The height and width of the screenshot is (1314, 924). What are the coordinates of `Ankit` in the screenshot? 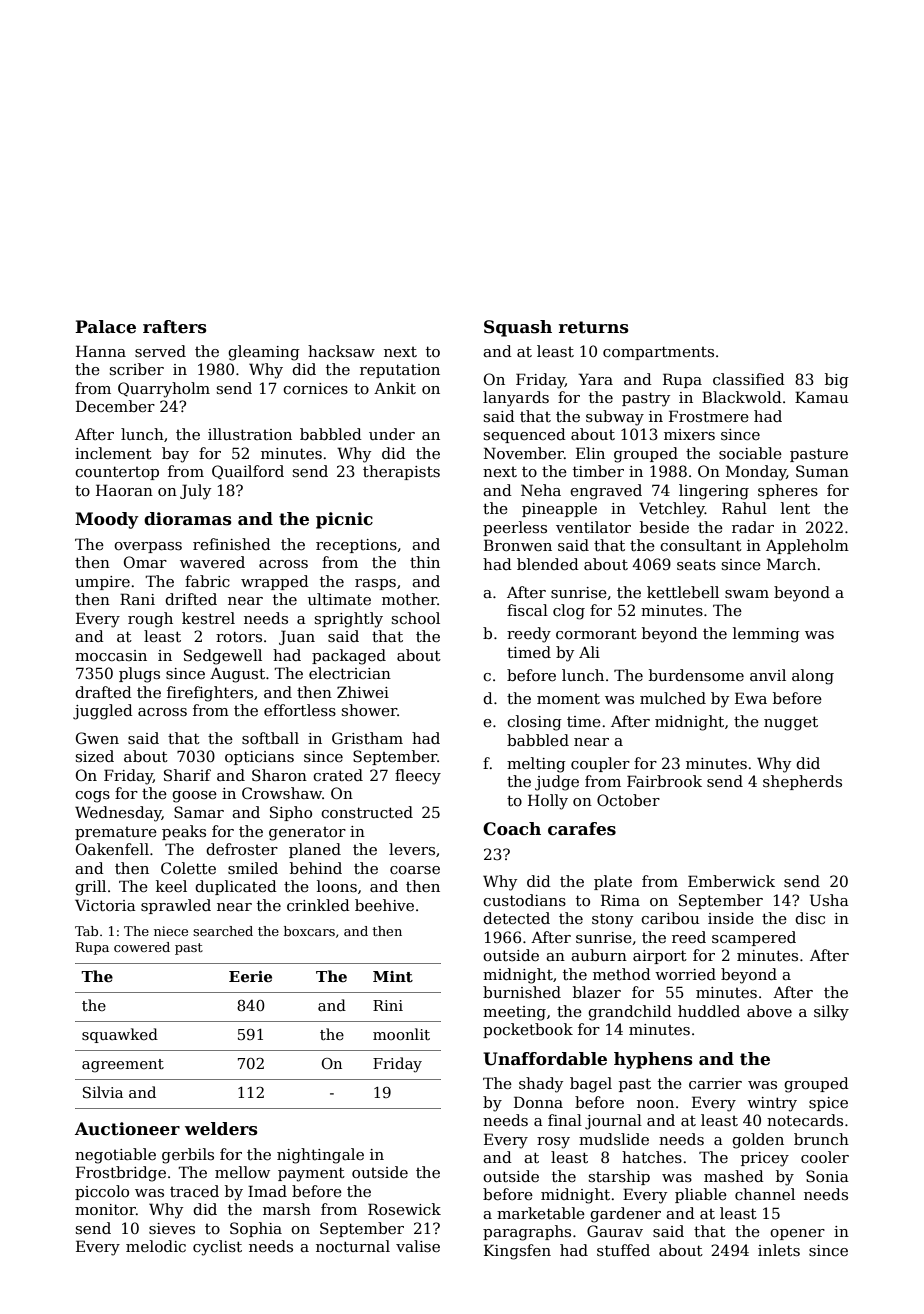 It's located at (395, 388).
